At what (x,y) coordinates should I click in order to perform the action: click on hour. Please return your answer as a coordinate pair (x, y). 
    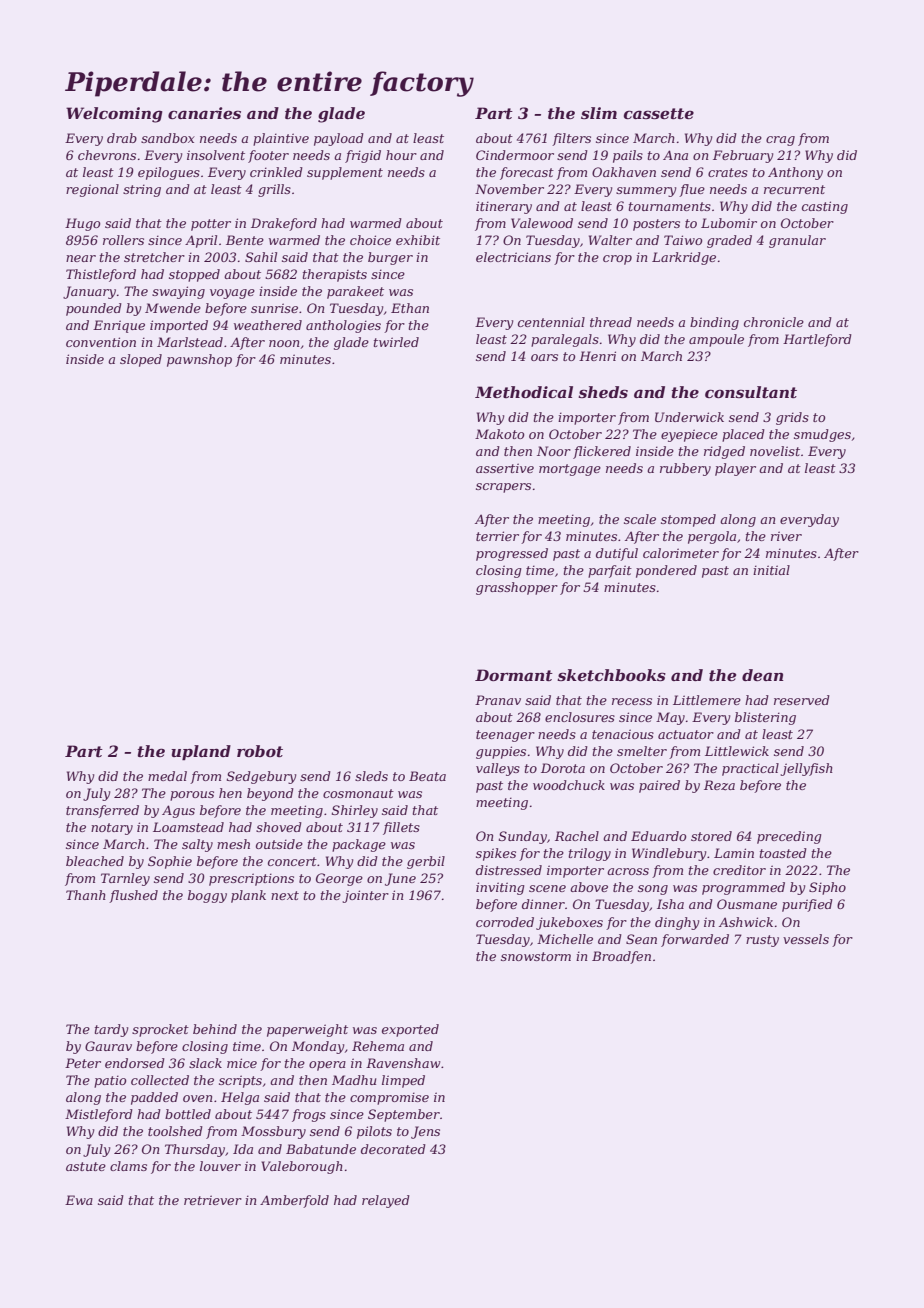
    Looking at the image, I should click on (401, 155).
